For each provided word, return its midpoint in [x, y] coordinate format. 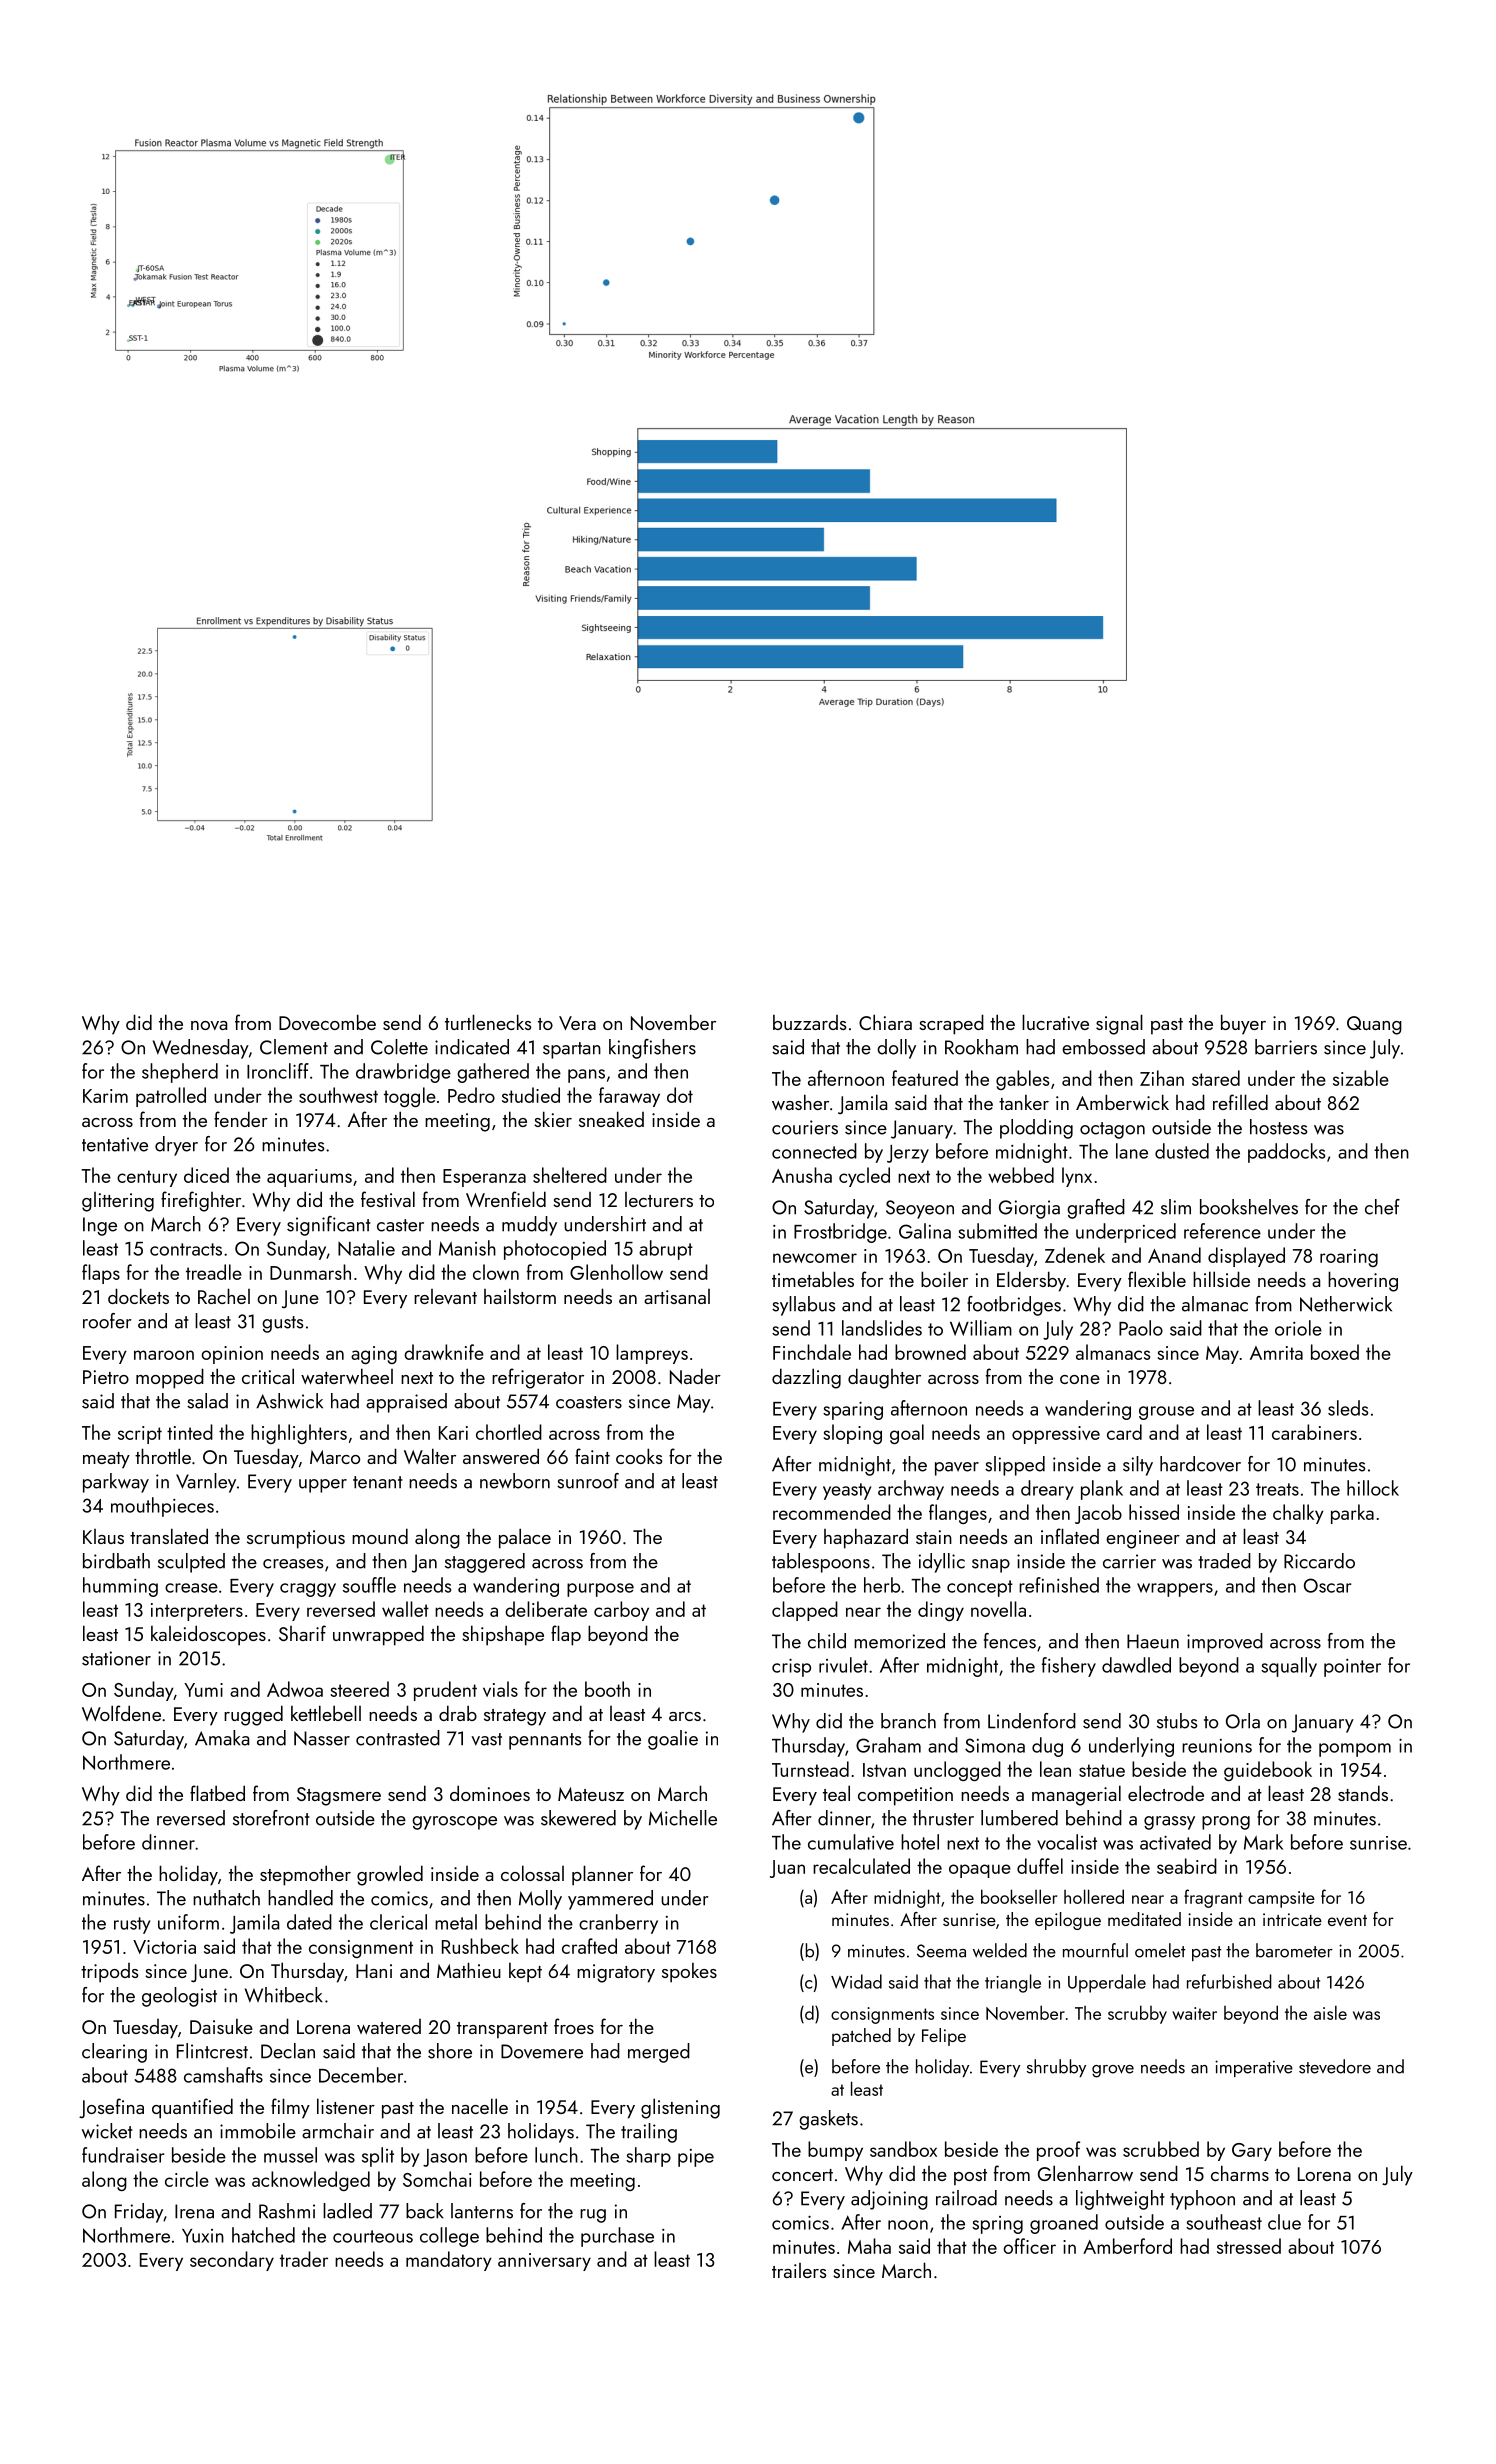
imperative [1254, 2068]
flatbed [217, 1793]
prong [1226, 1823]
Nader [695, 1376]
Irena [194, 2211]
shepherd [180, 1073]
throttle [163, 1456]
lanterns [482, 2211]
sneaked [611, 1119]
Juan [787, 1869]
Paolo [1141, 1328]
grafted [1096, 1209]
